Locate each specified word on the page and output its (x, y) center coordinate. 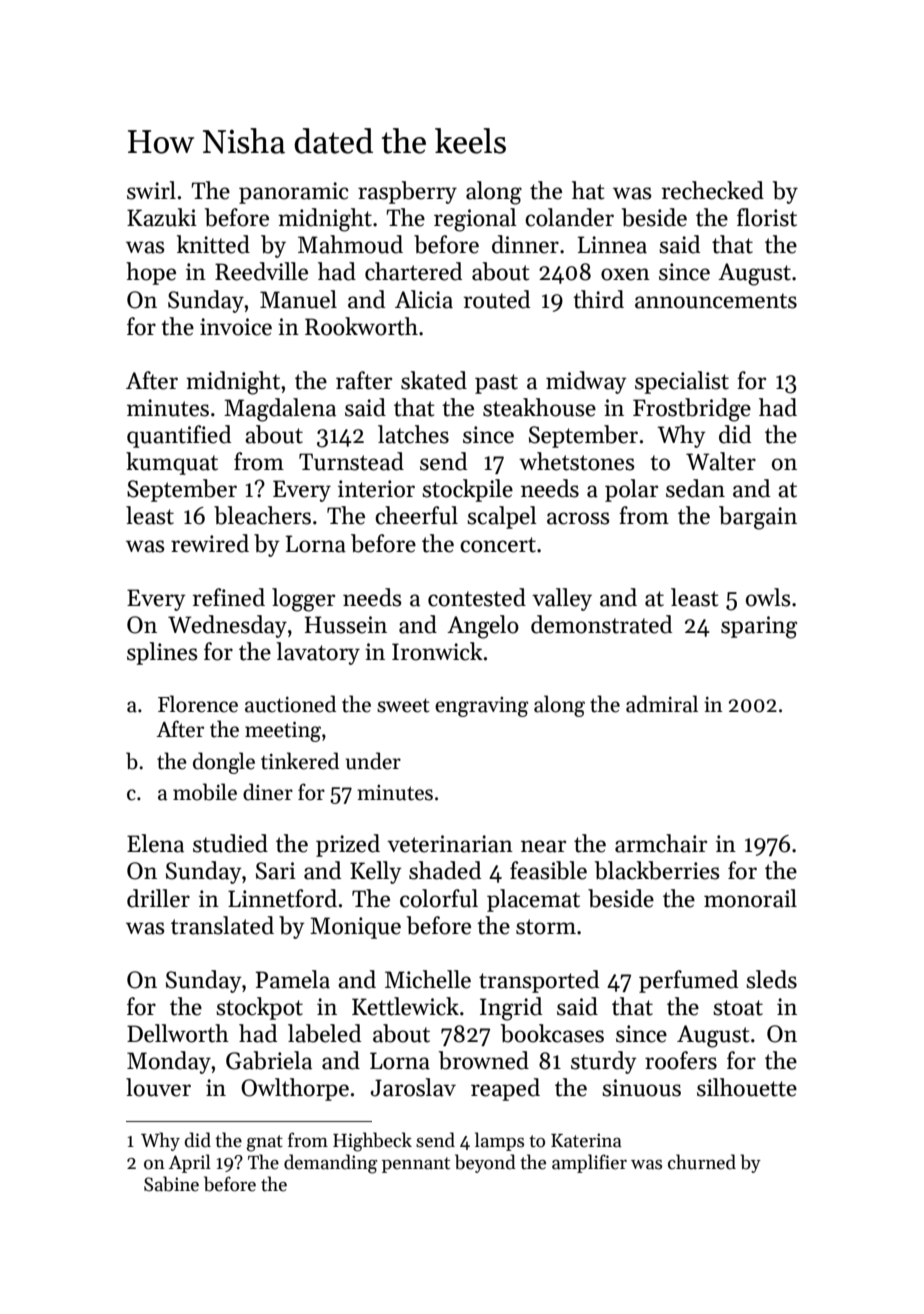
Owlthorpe (295, 1089)
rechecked (713, 190)
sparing (759, 627)
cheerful (416, 515)
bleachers (262, 515)
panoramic (294, 193)
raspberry (407, 192)
